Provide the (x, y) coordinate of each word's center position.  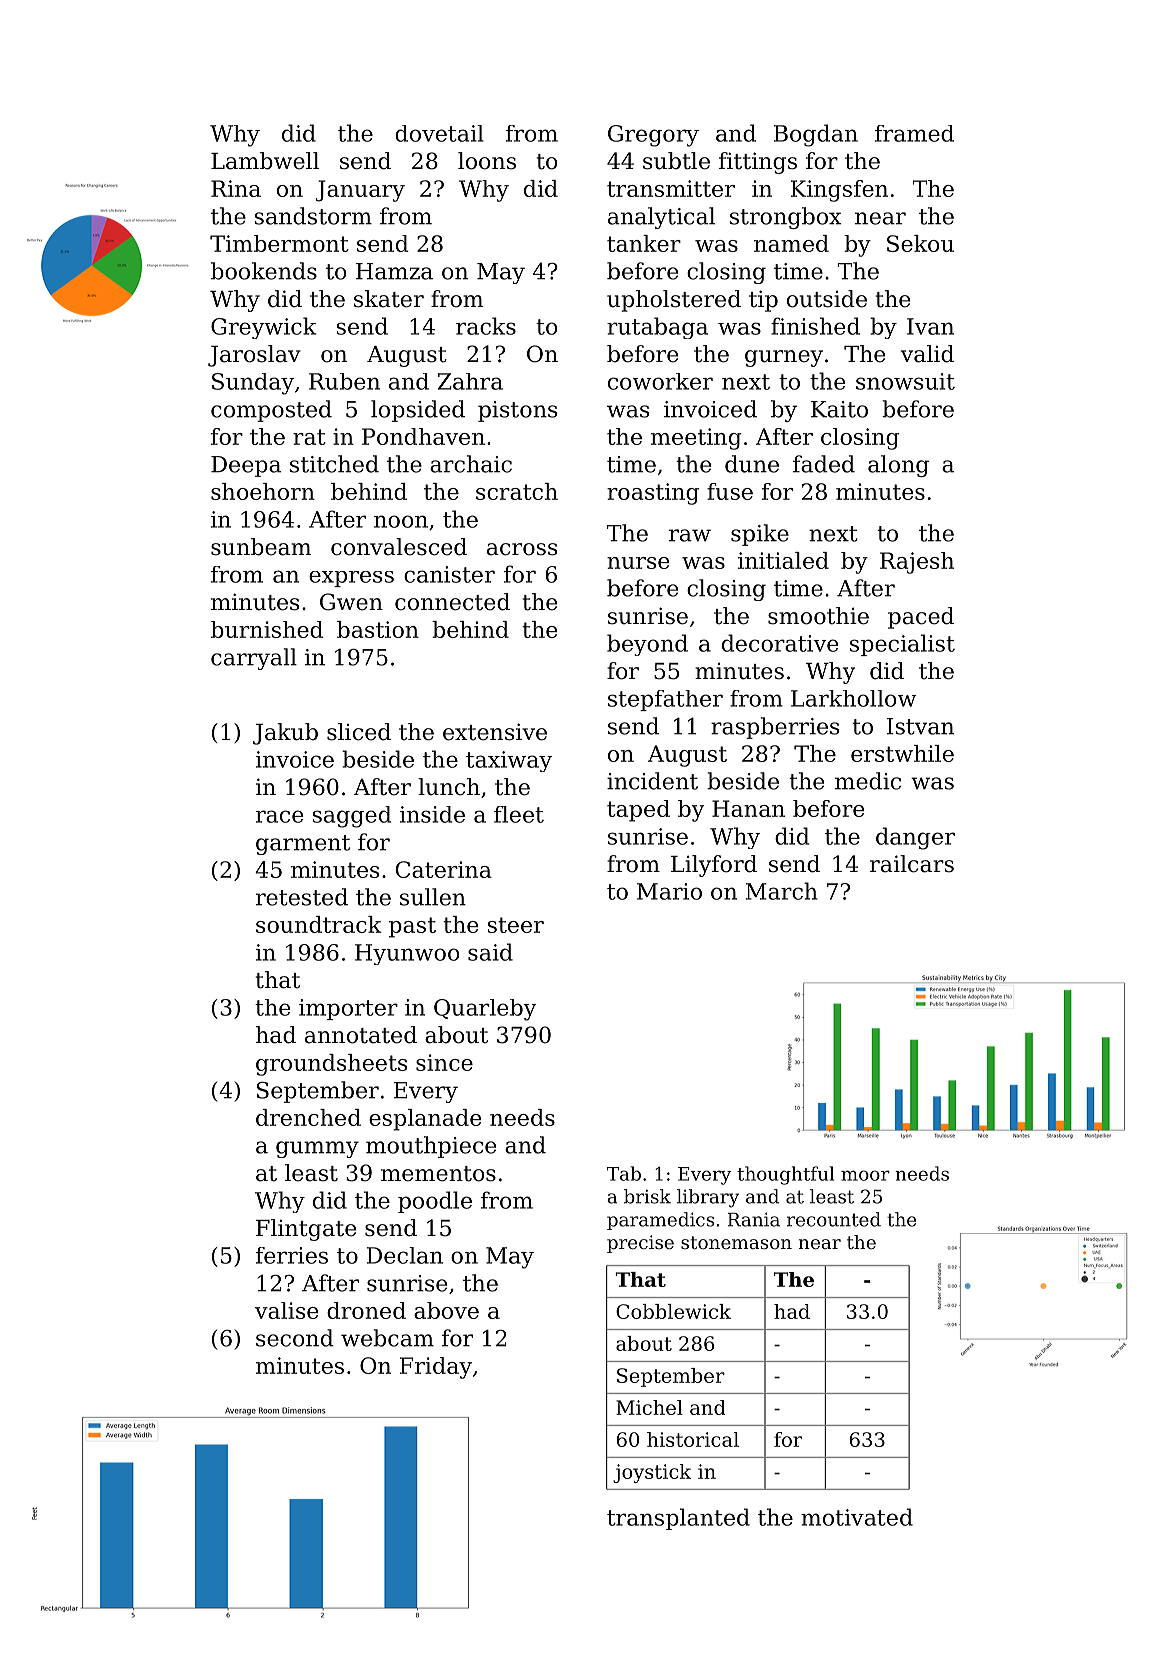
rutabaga (657, 328)
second (295, 1338)
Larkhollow (853, 698)
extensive (495, 732)
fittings (758, 163)
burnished (267, 629)
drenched (308, 1117)
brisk (647, 1196)
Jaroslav (254, 356)
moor (865, 1175)
